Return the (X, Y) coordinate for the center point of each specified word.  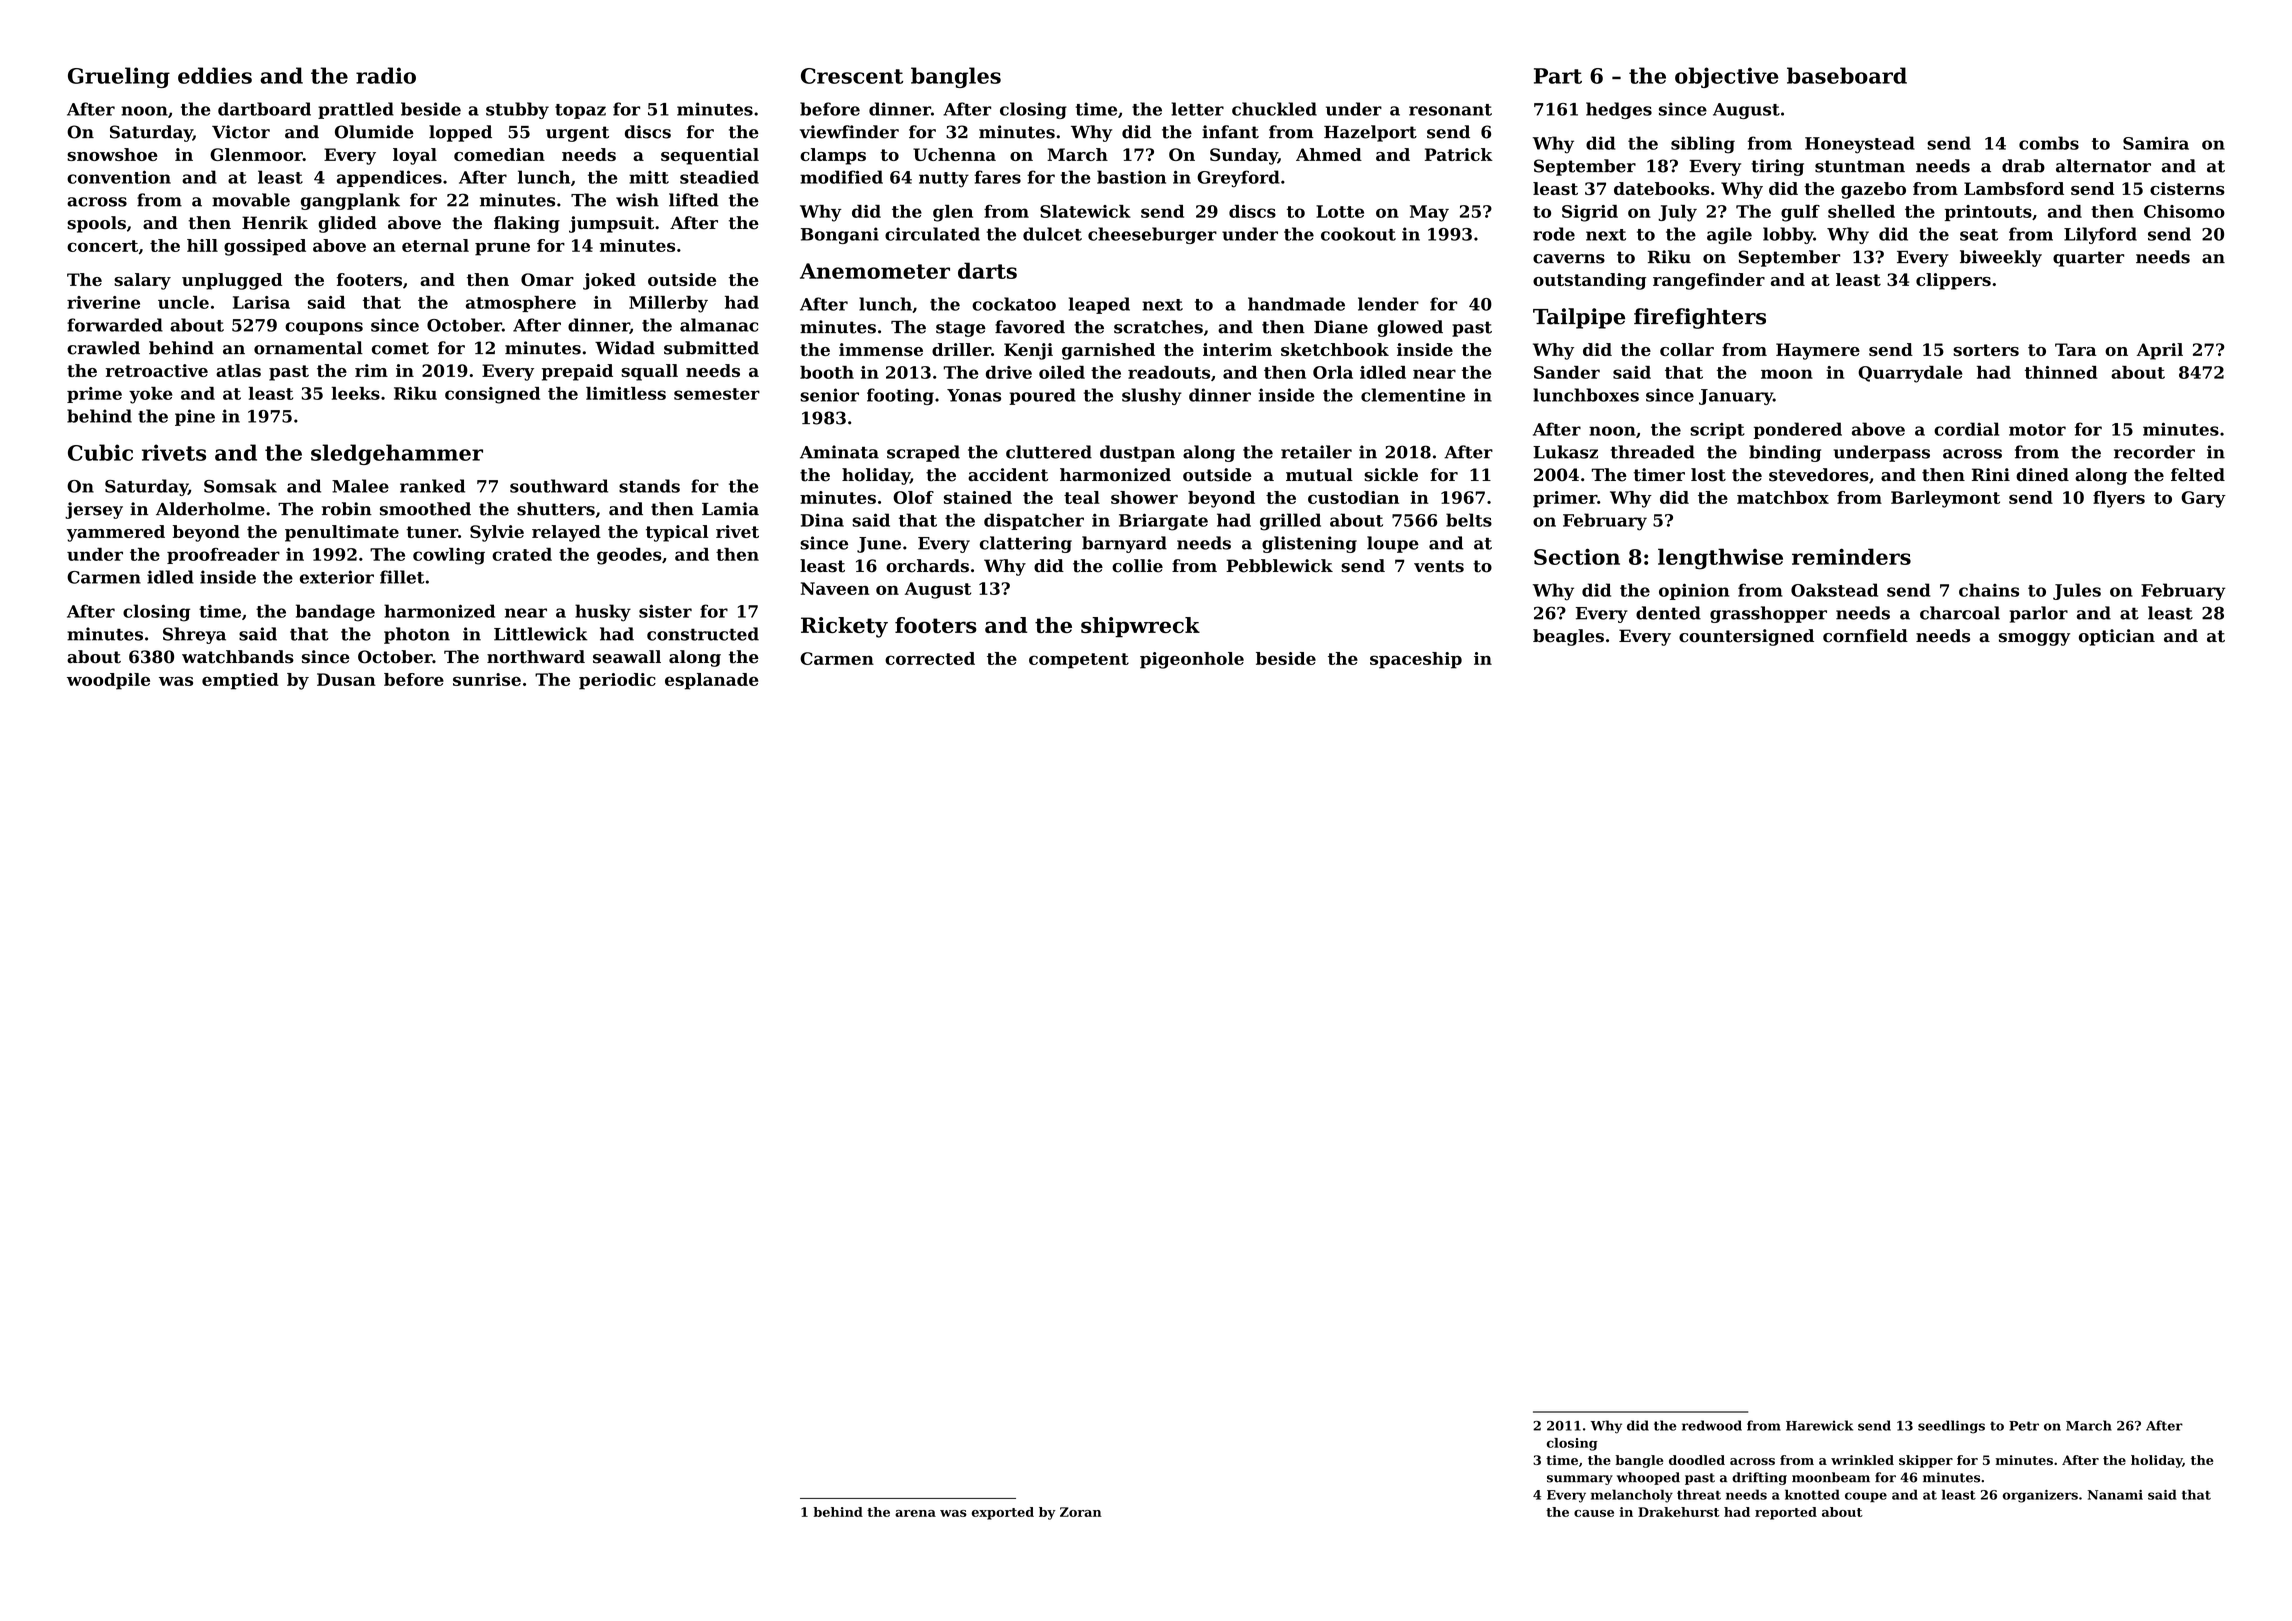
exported (1002, 1513)
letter (1197, 109)
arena (915, 1513)
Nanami (2115, 1495)
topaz (580, 111)
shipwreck (1140, 627)
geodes (629, 556)
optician (2117, 637)
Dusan (346, 679)
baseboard (1847, 75)
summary (1580, 1480)
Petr (2024, 1426)
